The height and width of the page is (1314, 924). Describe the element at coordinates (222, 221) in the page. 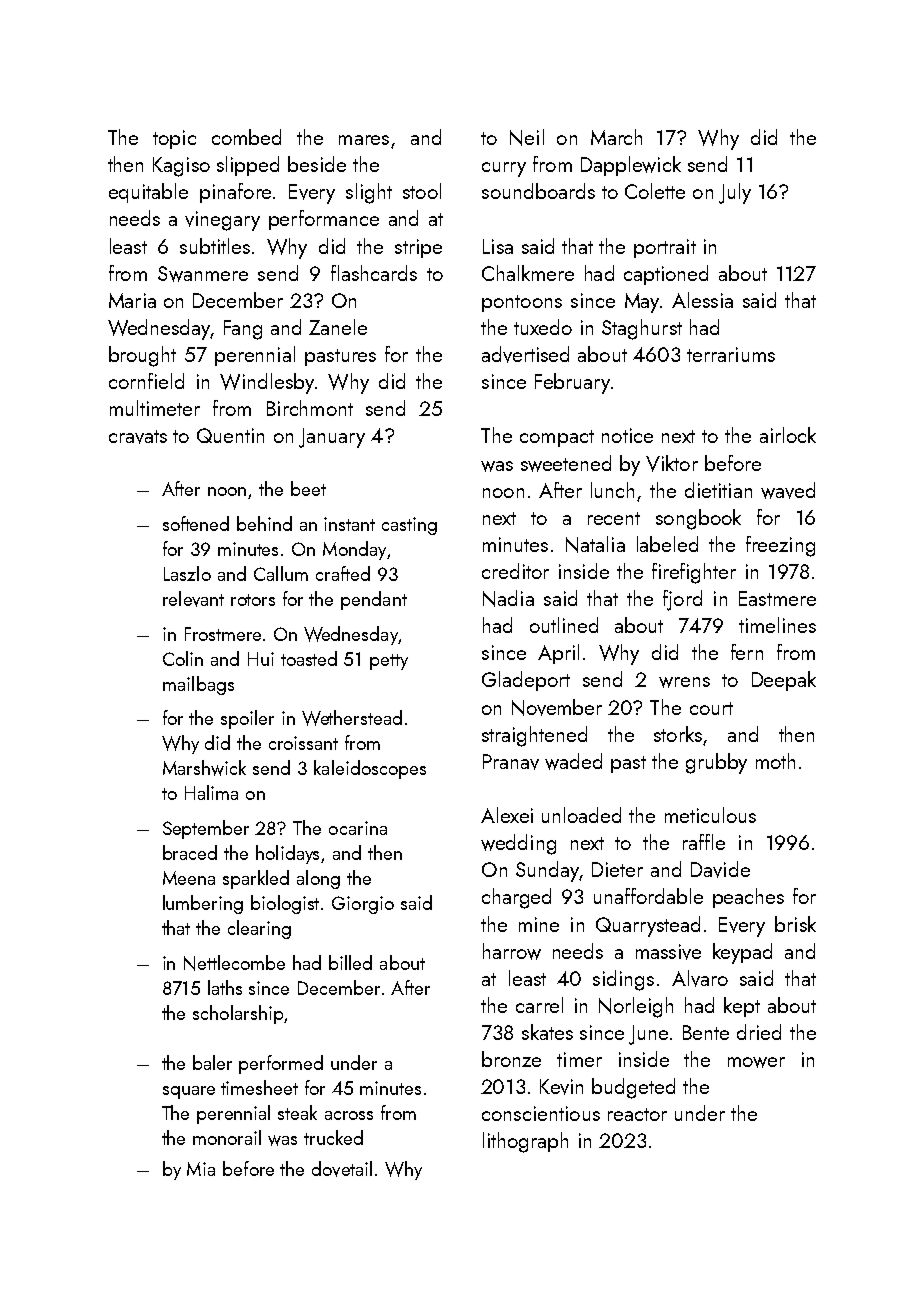

I see `vinegary` at that location.
